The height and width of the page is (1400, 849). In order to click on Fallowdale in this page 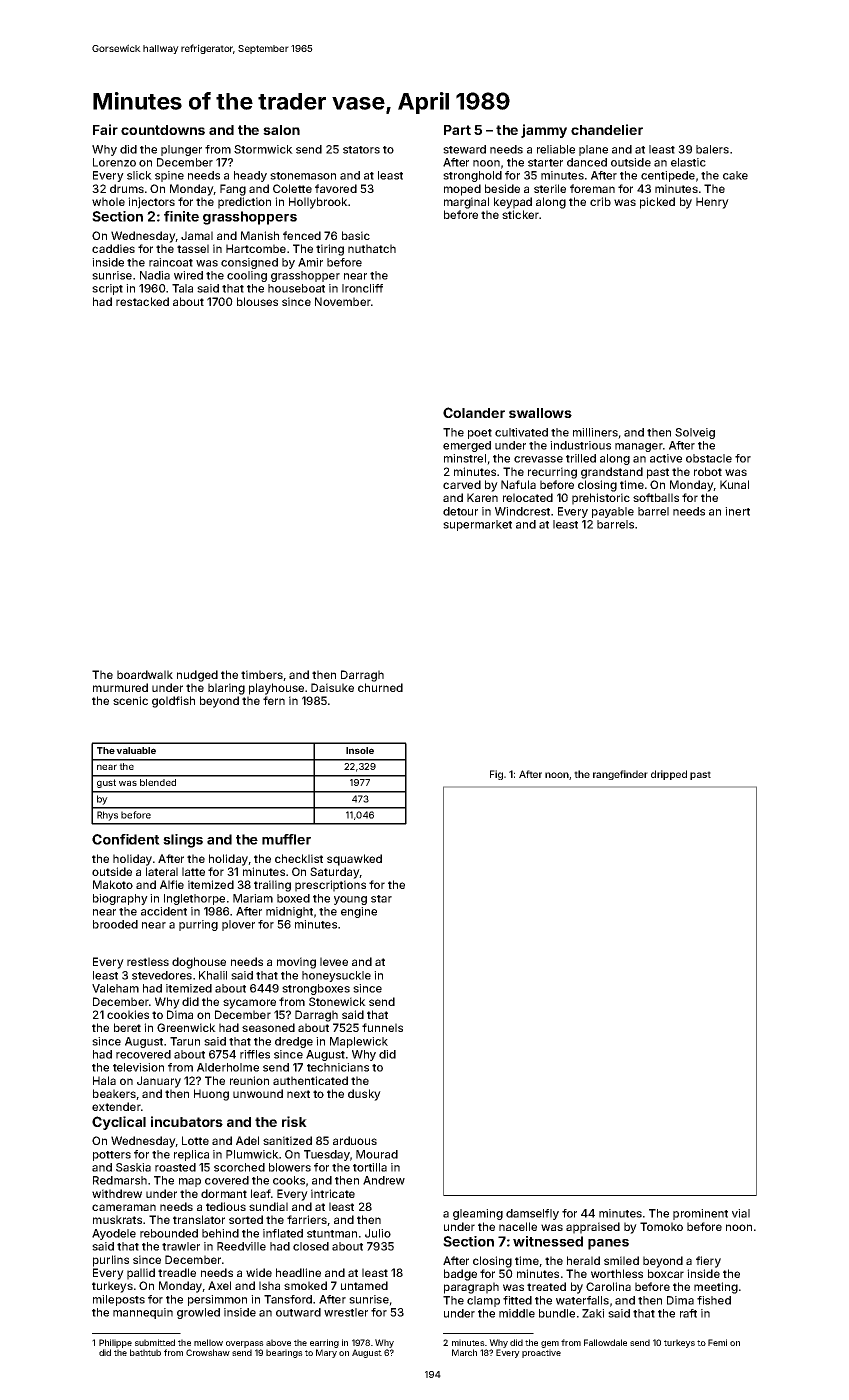, I will do `click(605, 1342)`.
